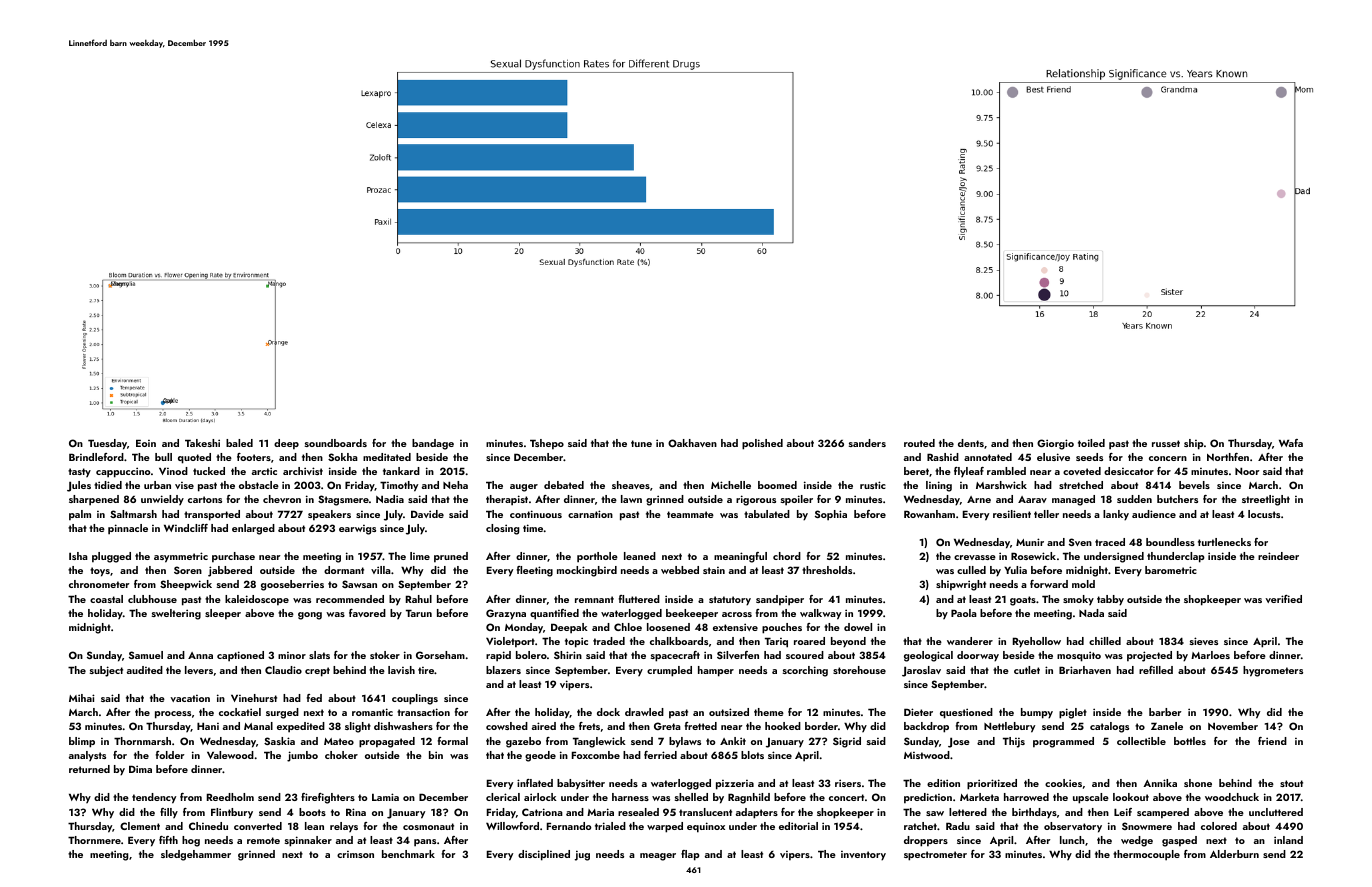 The width and height of the screenshot is (1372, 887). What do you see at coordinates (257, 600) in the screenshot?
I see `kaleidoscope` at bounding box center [257, 600].
